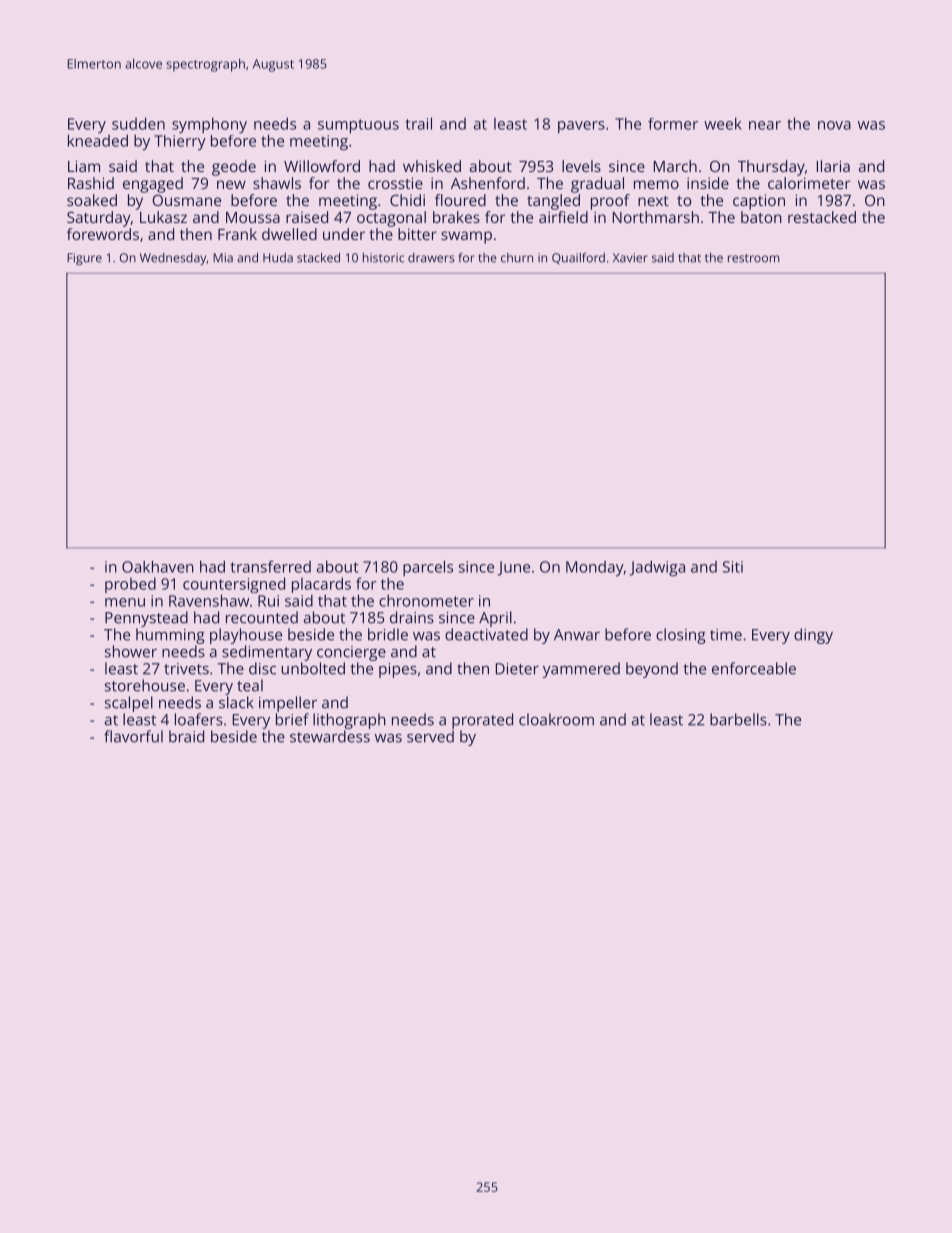 This page has width=952, height=1233. I want to click on drawers, so click(431, 258).
